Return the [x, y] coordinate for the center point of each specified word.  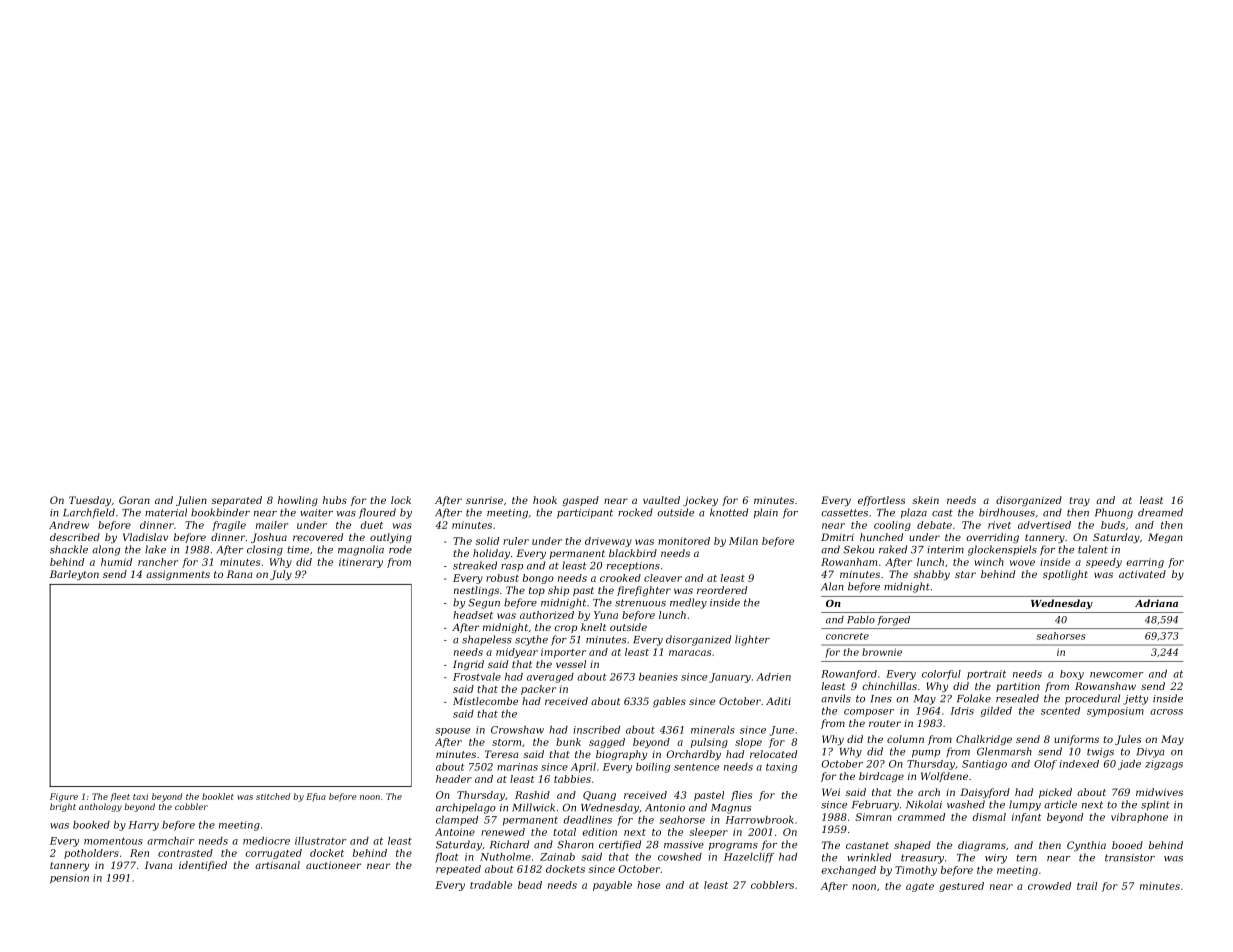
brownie [882, 652]
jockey [700, 501]
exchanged [848, 871]
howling [298, 501]
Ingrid [468, 665]
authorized [547, 615]
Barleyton [74, 575]
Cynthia [1086, 846]
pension [69, 879]
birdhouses [1007, 512]
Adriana [1156, 603]
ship [558, 591]
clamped [457, 821]
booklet [218, 796]
